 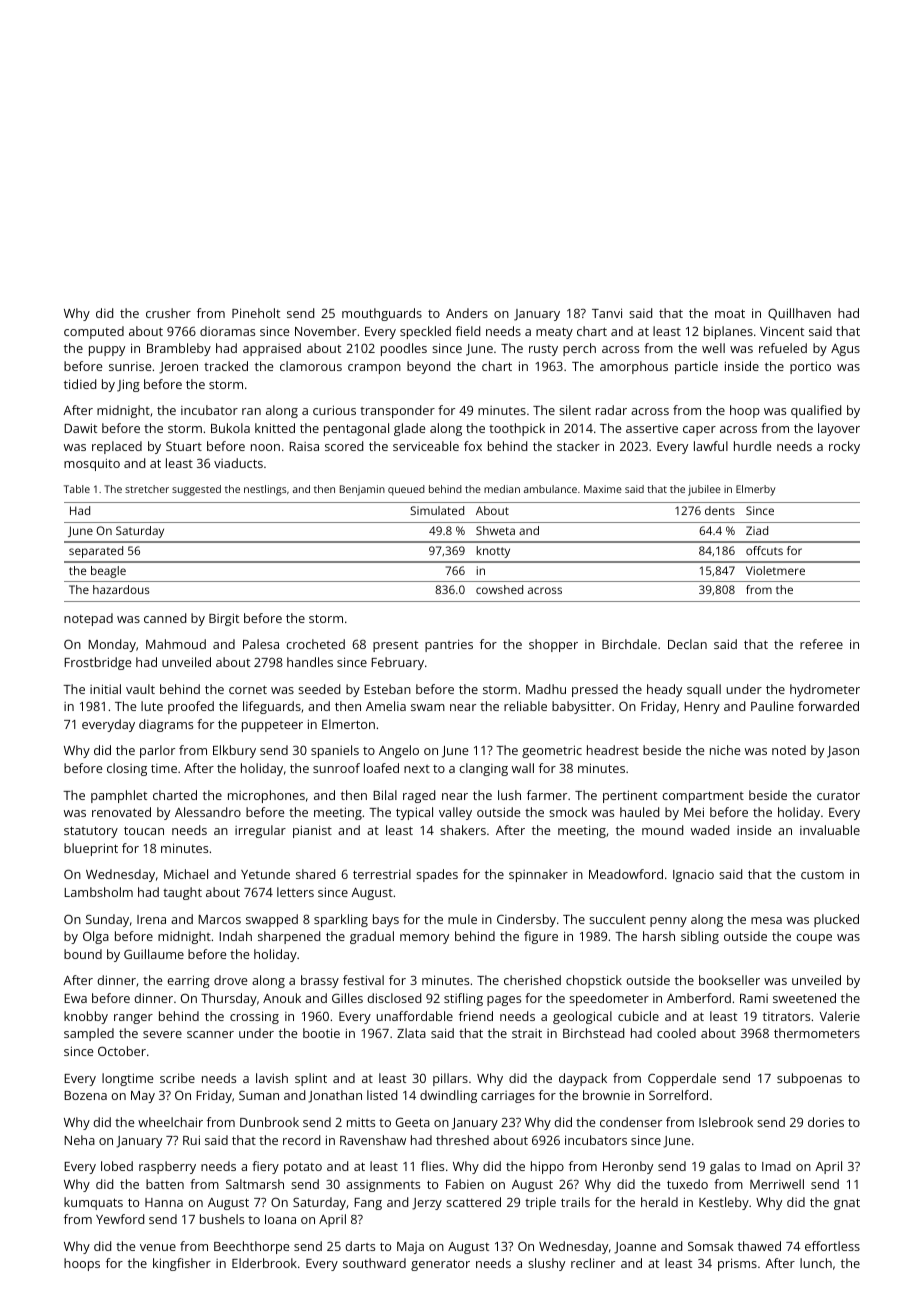 What do you see at coordinates (816, 1263) in the screenshot?
I see `lunch` at bounding box center [816, 1263].
